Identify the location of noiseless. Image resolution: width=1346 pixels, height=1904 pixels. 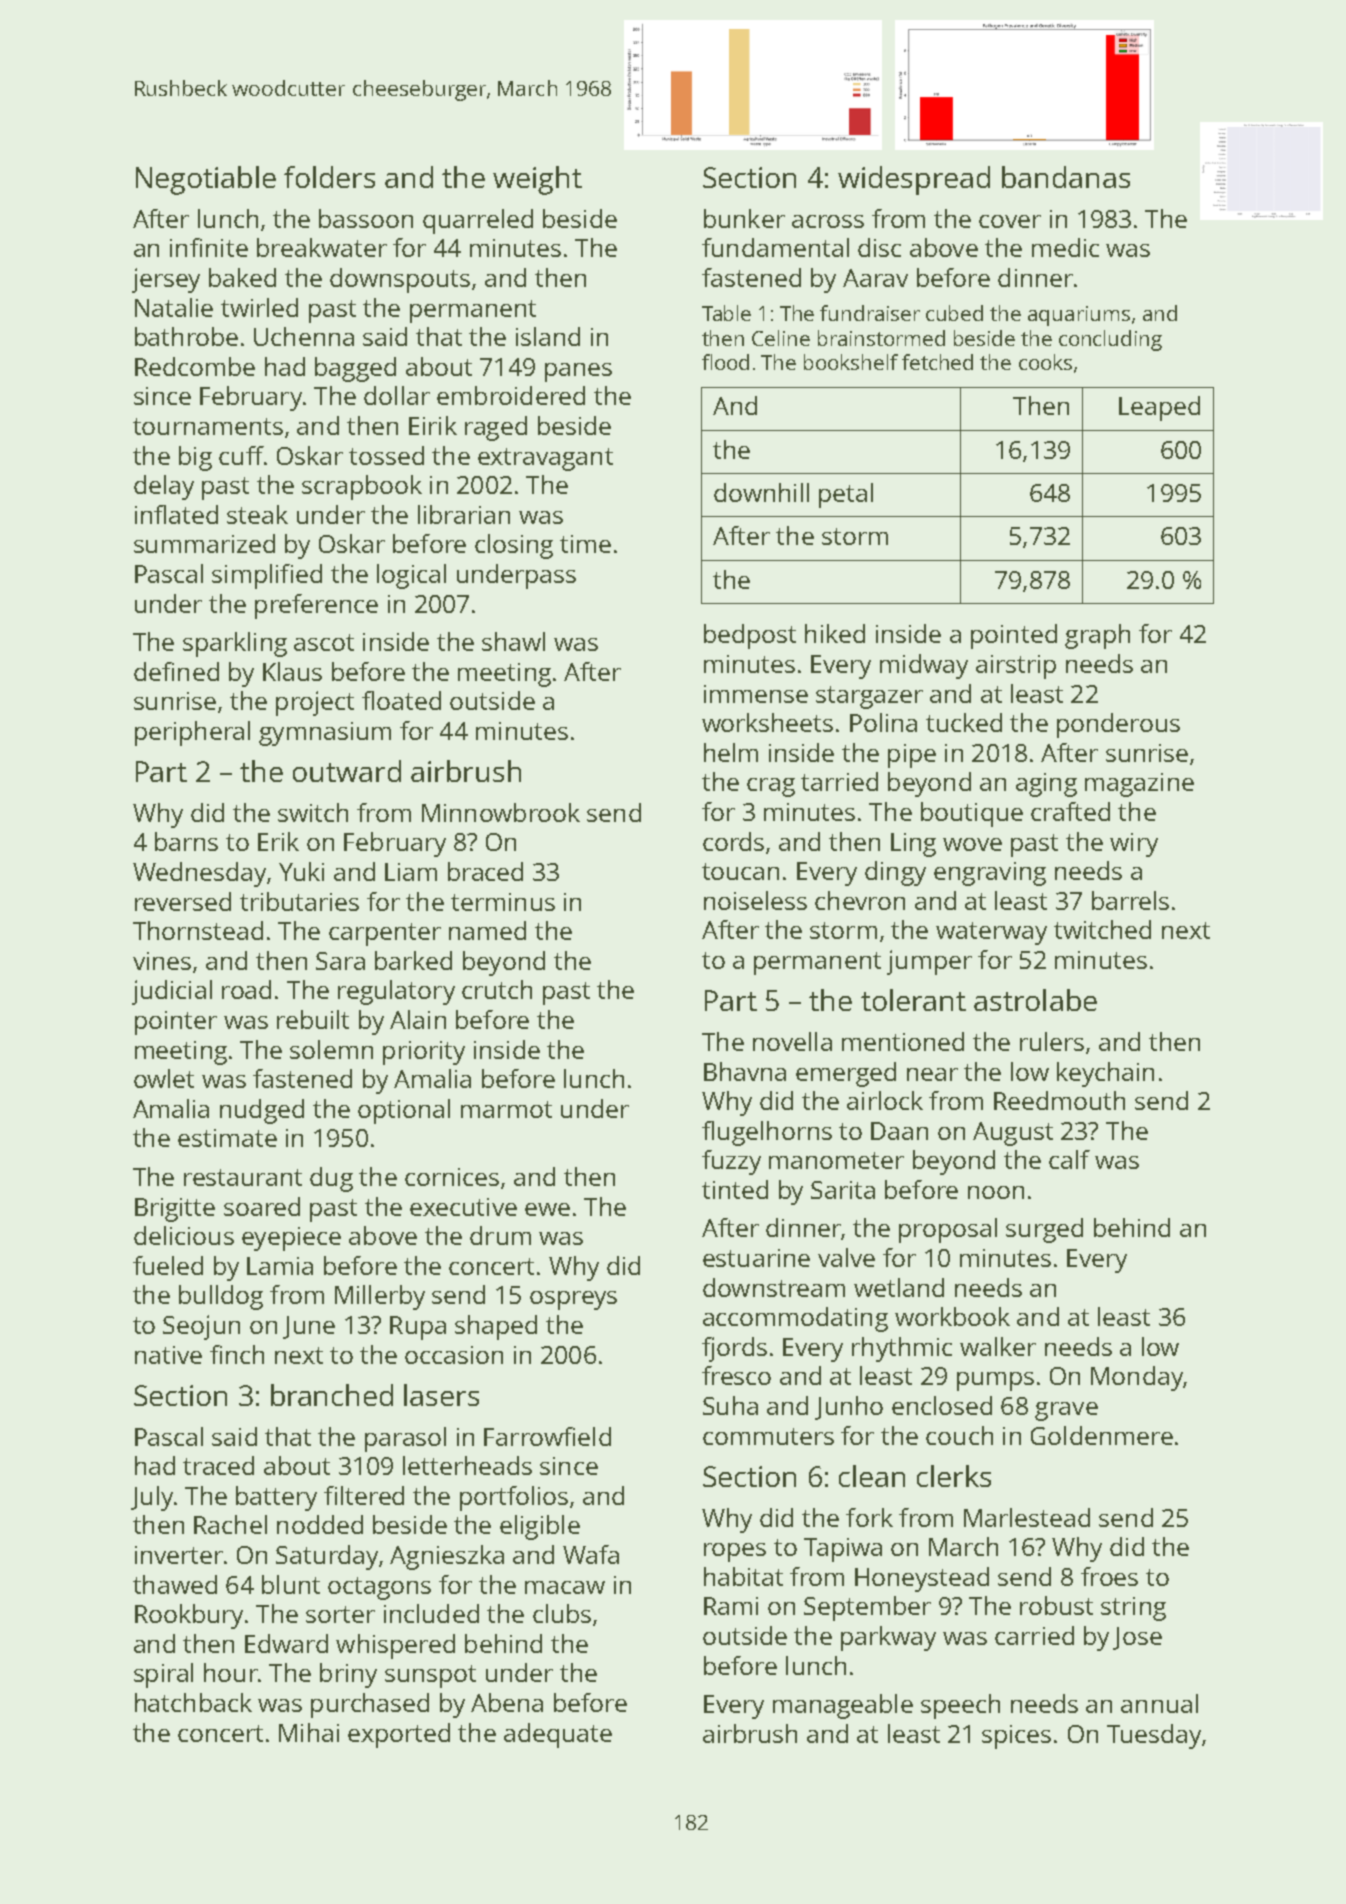
(755, 900).
